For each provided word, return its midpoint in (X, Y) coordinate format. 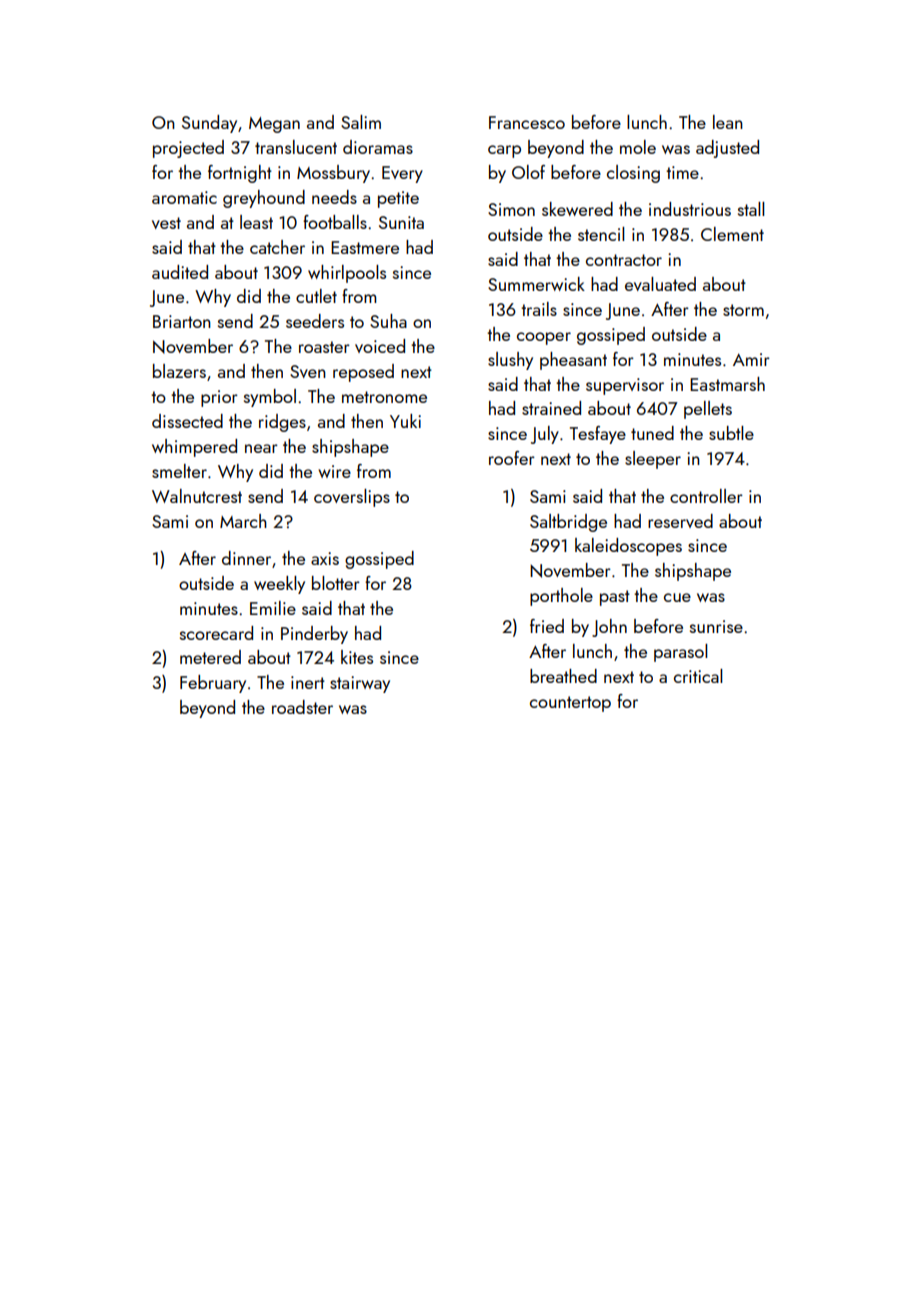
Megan (274, 125)
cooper (544, 338)
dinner (246, 558)
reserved (680, 521)
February (213, 684)
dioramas (378, 147)
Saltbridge (568, 523)
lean (728, 122)
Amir (751, 359)
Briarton (182, 321)
